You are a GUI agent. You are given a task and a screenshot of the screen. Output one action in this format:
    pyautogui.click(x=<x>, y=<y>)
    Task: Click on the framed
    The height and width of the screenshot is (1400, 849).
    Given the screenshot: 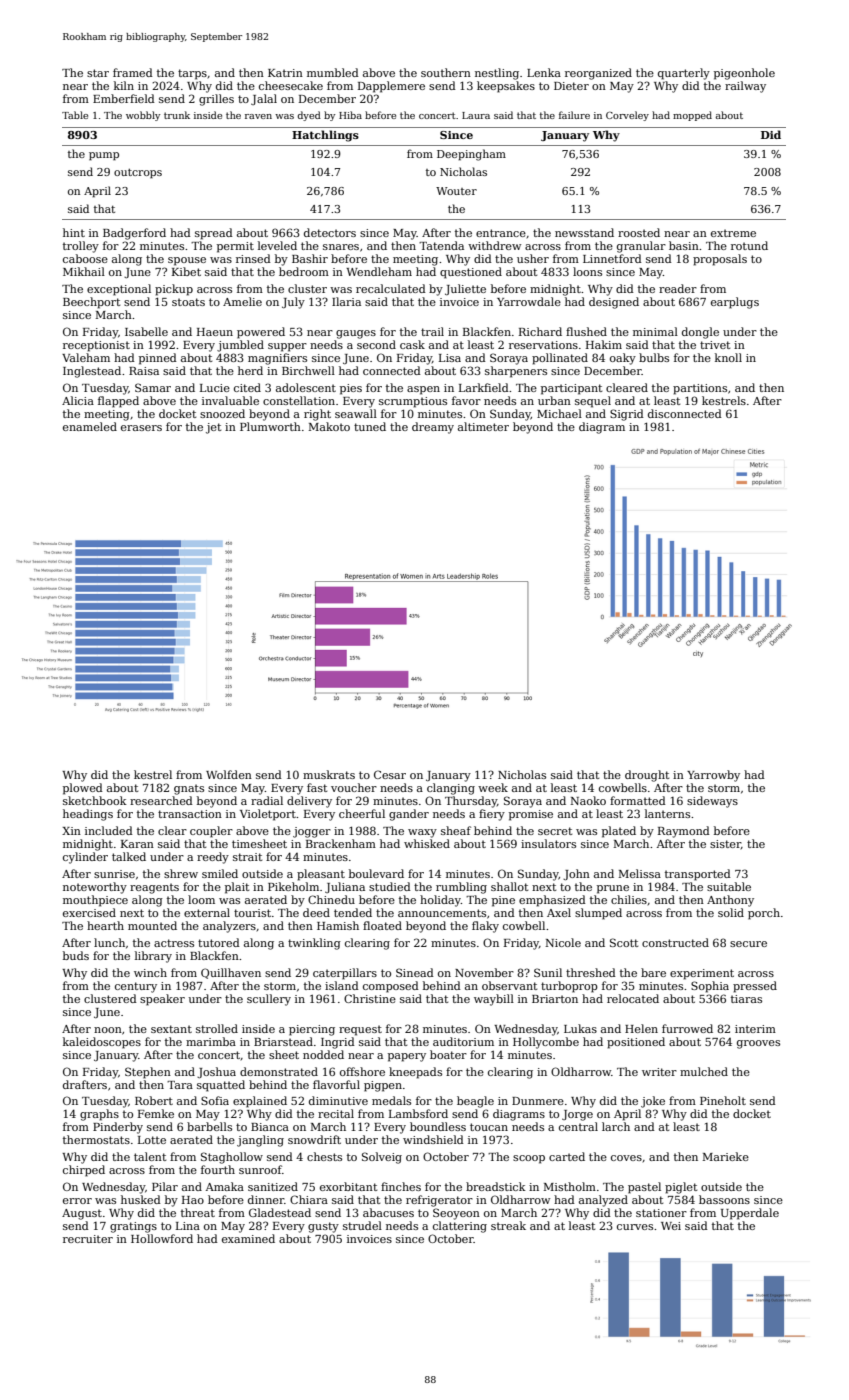 What is the action you would take?
    pyautogui.click(x=133, y=72)
